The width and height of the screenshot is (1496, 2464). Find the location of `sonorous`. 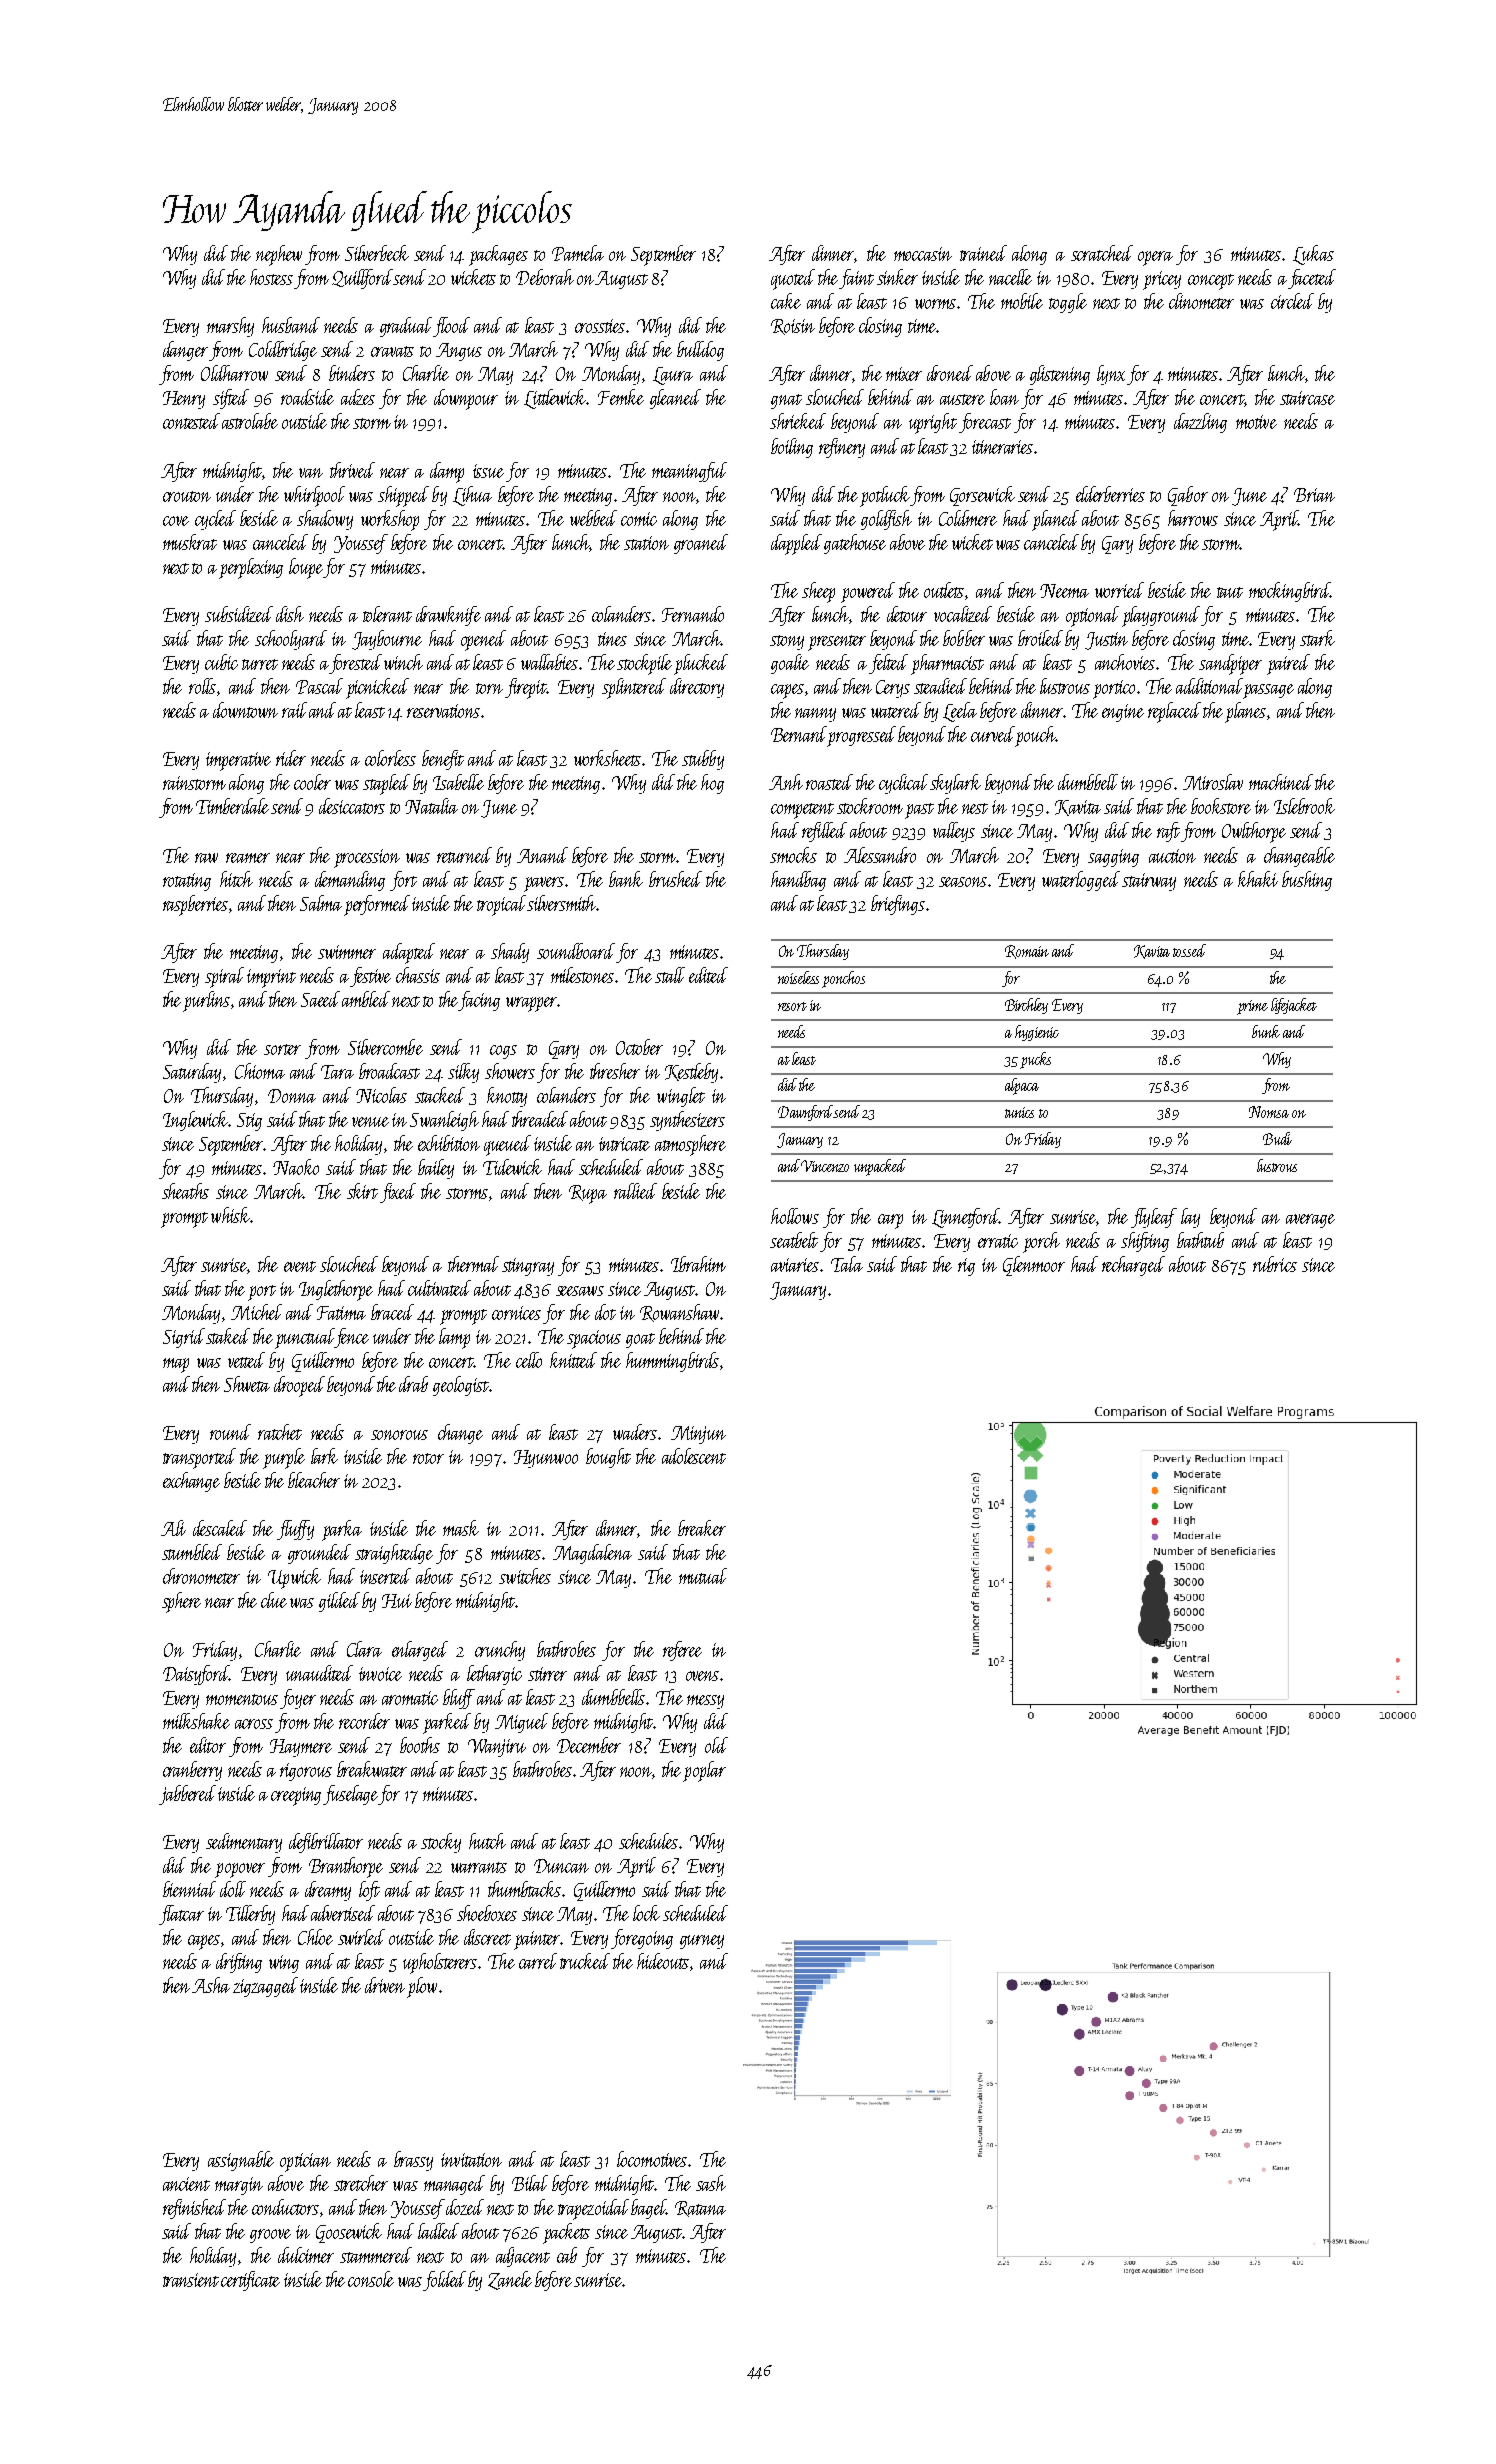

sonorous is located at coordinates (399, 1435).
